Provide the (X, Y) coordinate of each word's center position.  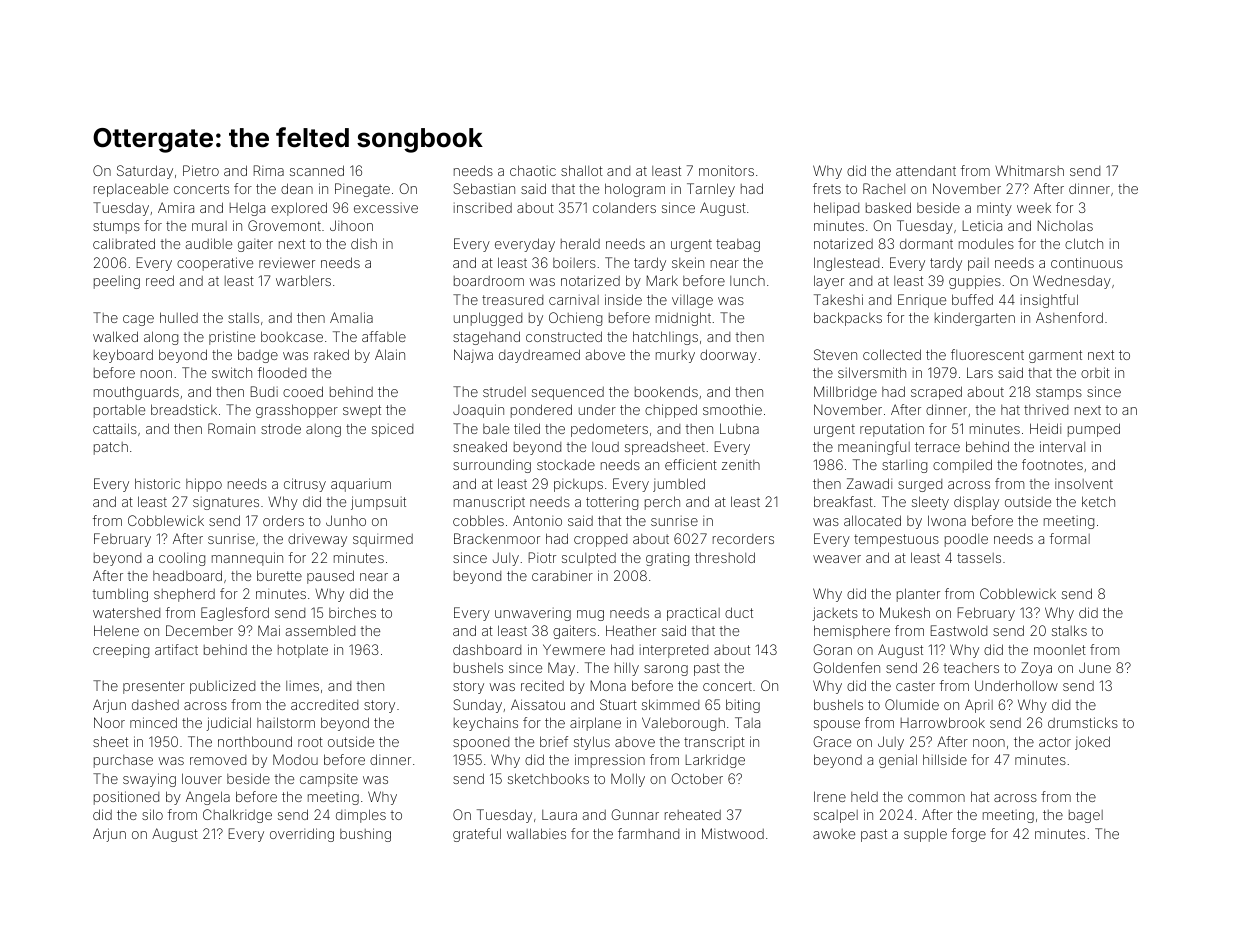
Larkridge (715, 761)
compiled (962, 466)
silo (152, 814)
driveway (317, 540)
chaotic (533, 170)
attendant (926, 170)
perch (662, 503)
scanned (317, 170)
